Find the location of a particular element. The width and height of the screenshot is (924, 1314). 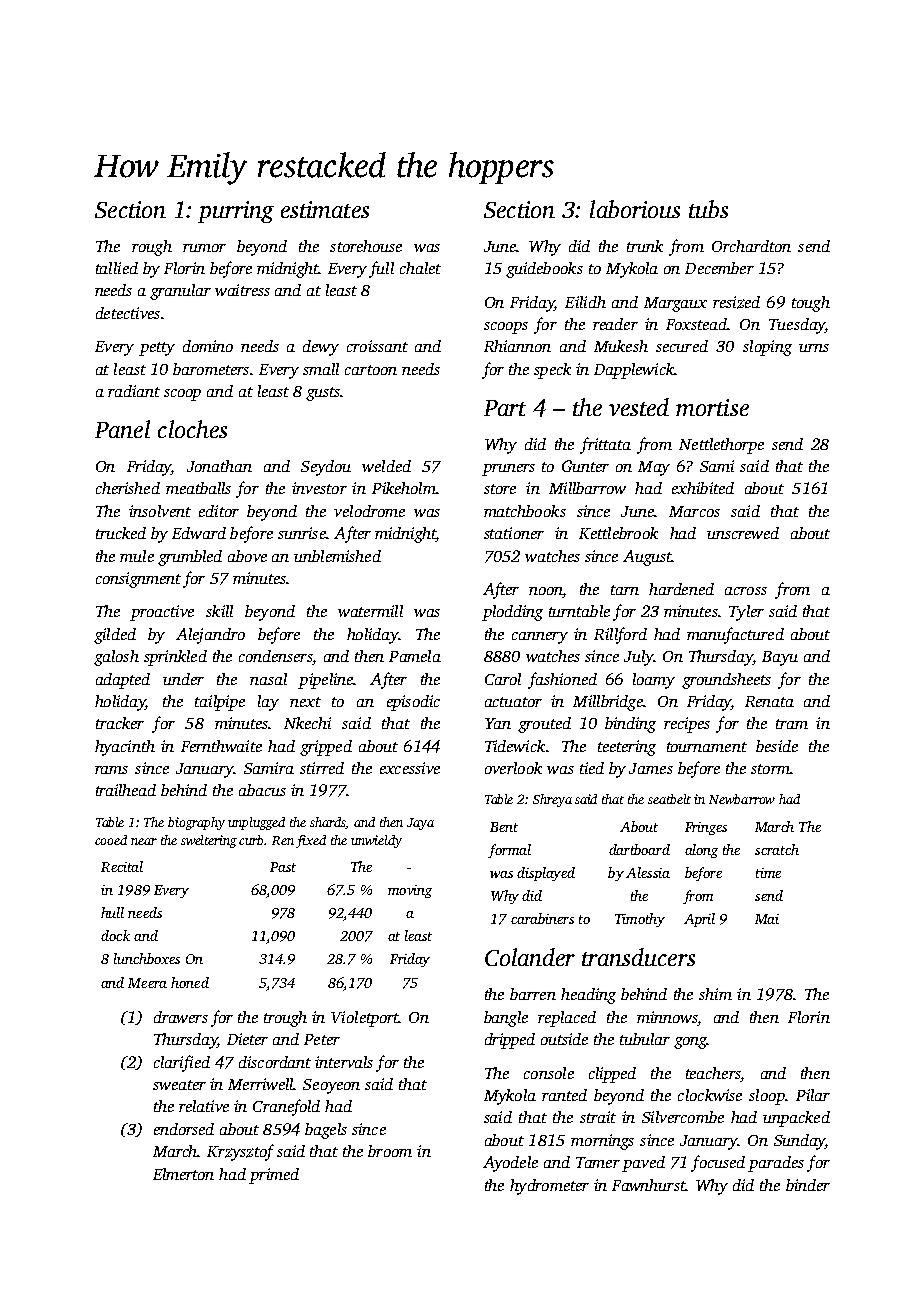

Alessia is located at coordinates (648, 872).
